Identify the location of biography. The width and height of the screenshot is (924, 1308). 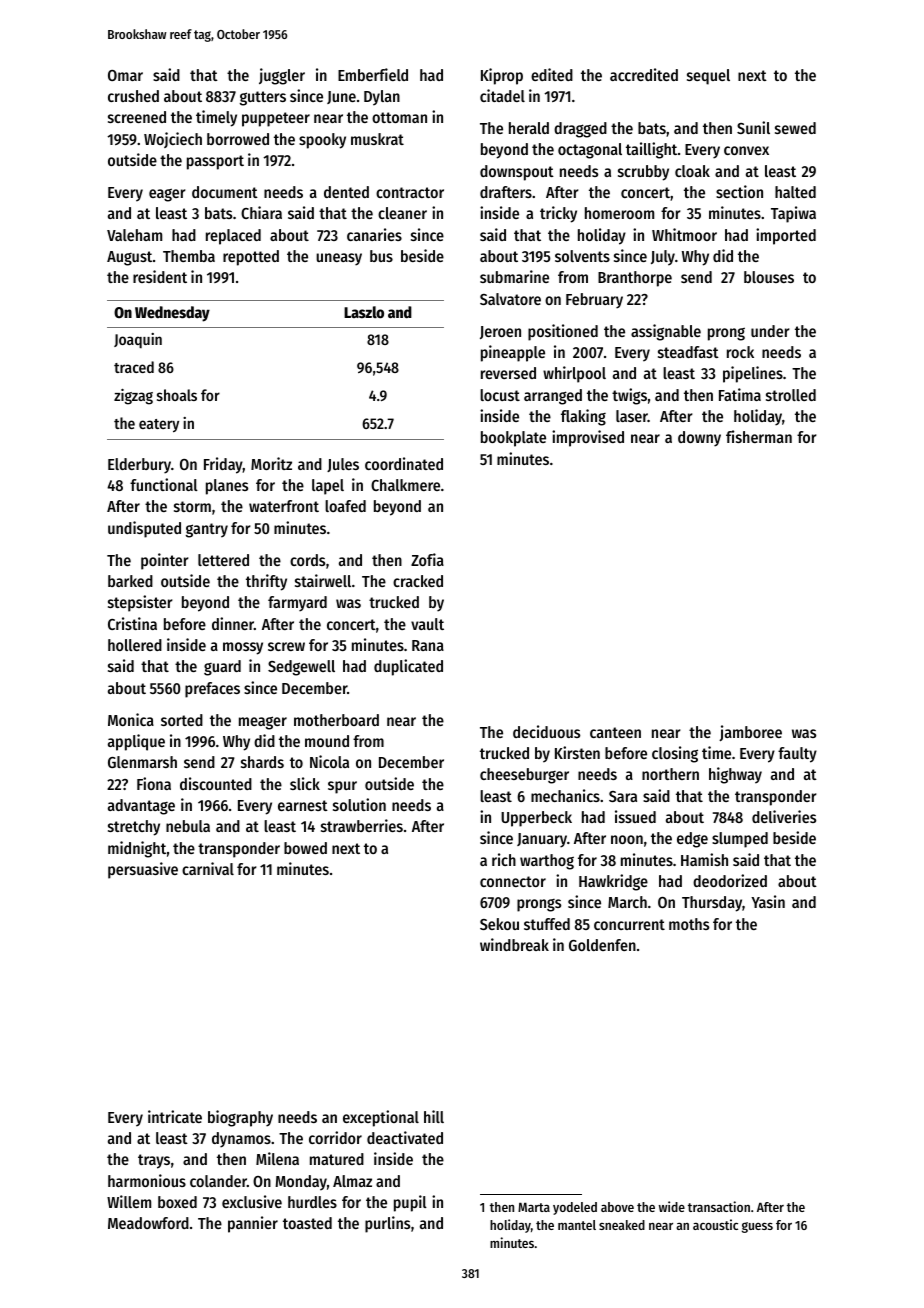
(240, 1118).
